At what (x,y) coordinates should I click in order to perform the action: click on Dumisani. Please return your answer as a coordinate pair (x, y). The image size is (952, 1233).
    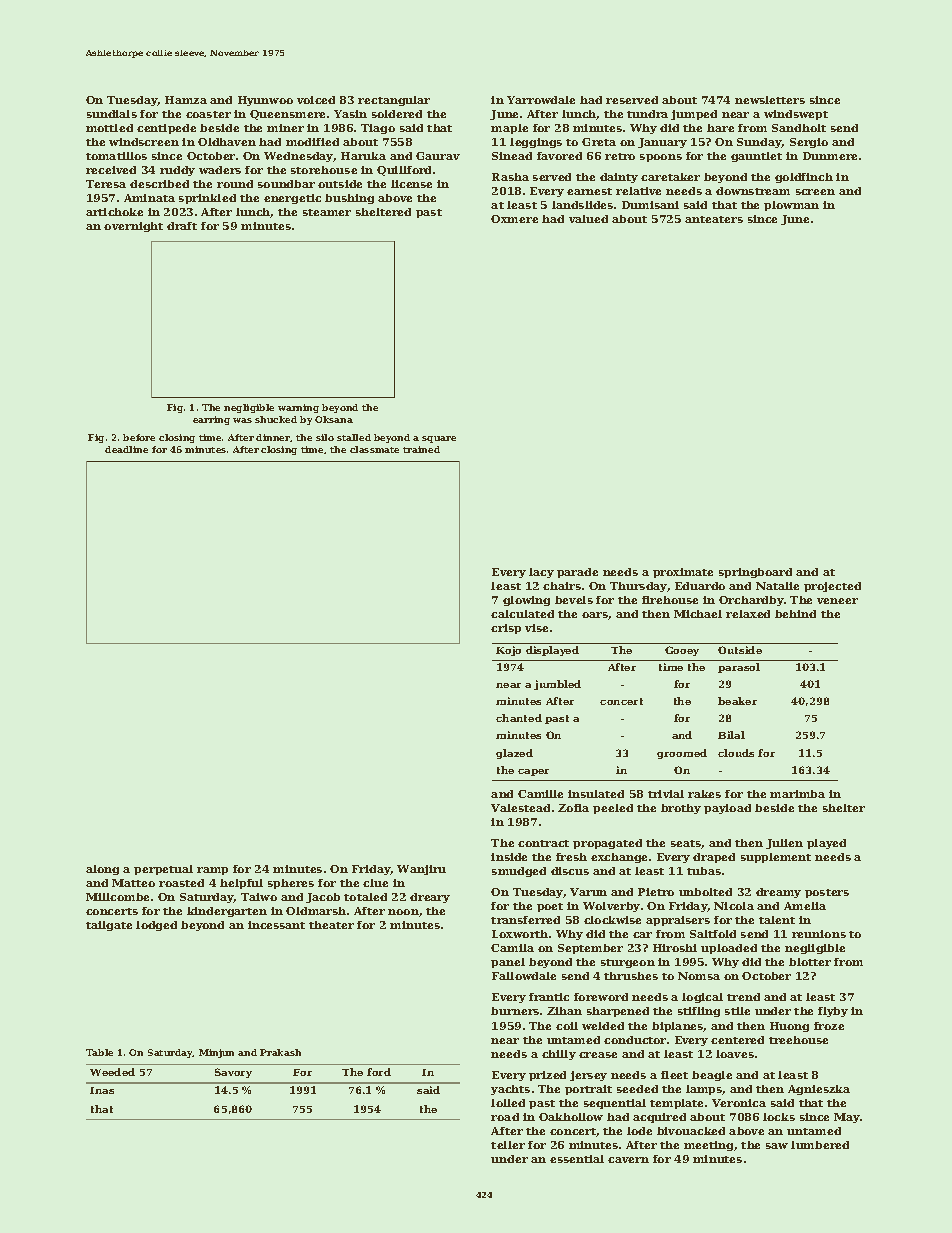
    Looking at the image, I should click on (650, 205).
